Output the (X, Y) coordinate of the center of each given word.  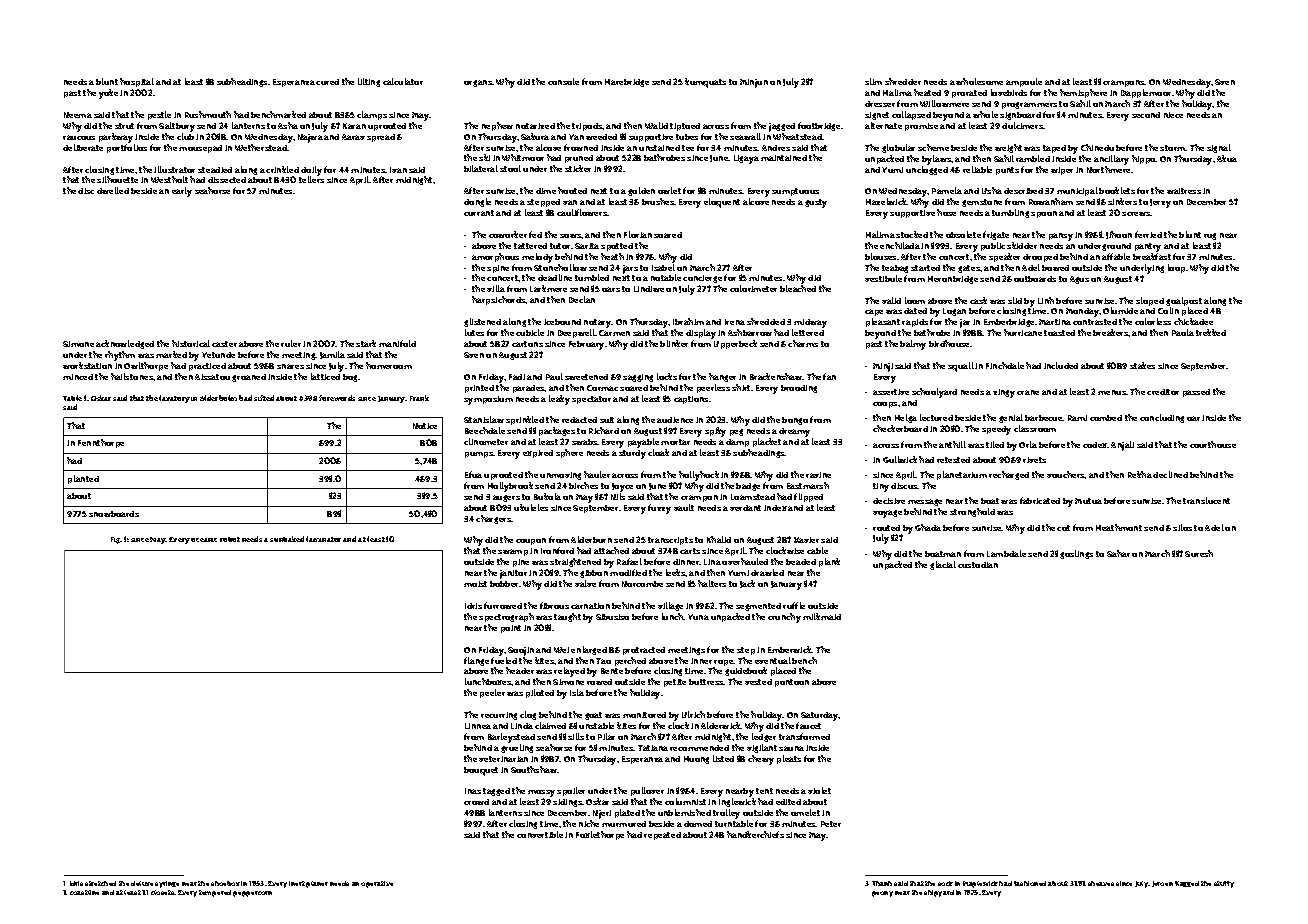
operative (377, 884)
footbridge (819, 126)
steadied (215, 170)
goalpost (1184, 301)
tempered (215, 893)
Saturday (820, 716)
